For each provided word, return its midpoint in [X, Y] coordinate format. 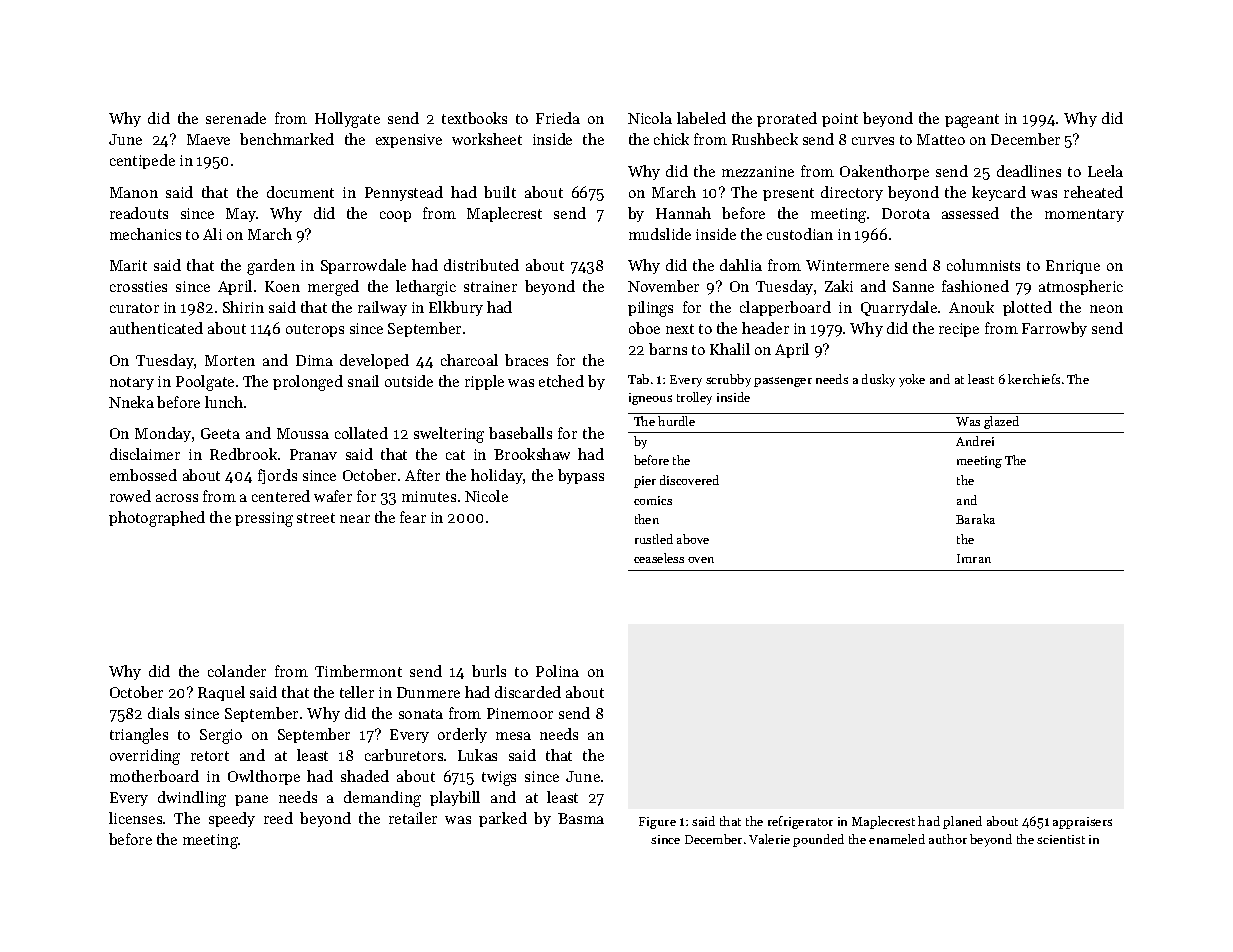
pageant [972, 121]
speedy [232, 819]
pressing [264, 519]
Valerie [769, 839]
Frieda [558, 118]
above [693, 539]
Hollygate [347, 120]
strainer [490, 286]
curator [134, 308]
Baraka [975, 519]
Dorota [906, 213]
